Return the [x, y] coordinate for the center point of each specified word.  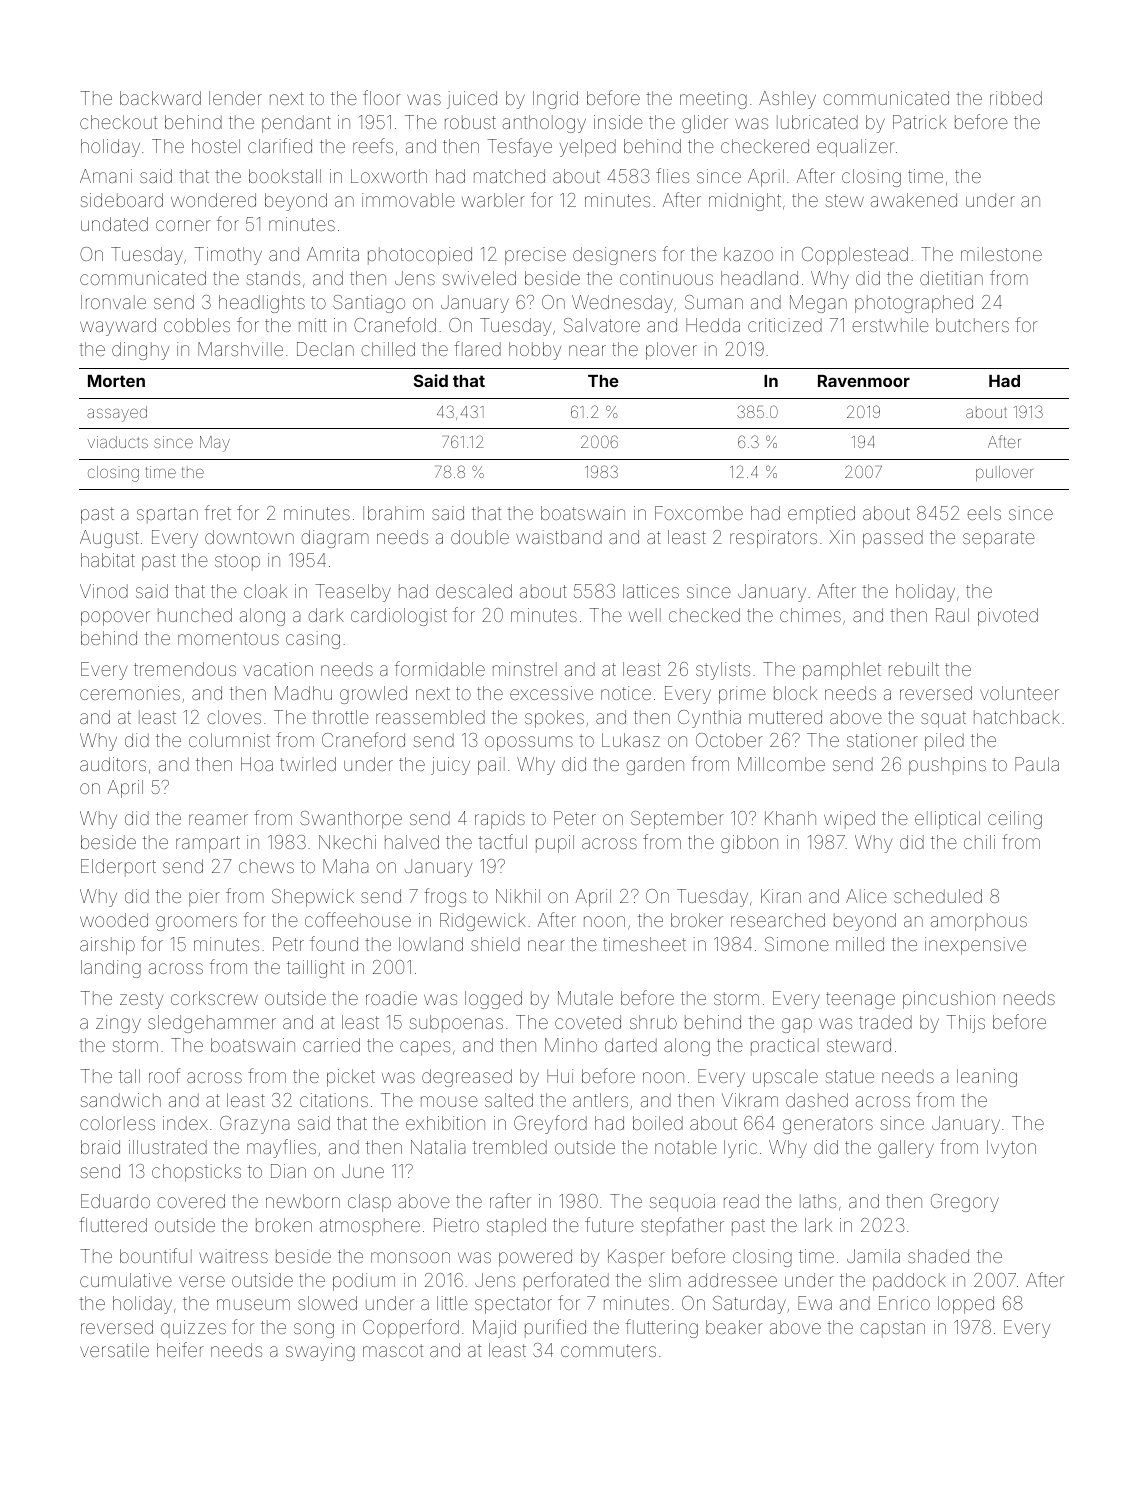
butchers [972, 325]
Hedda [713, 325]
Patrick [920, 122]
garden [655, 766]
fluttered [113, 1224]
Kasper [636, 1258]
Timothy [228, 256]
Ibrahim [393, 513]
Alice [866, 896]
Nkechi [347, 842]
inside [618, 122]
